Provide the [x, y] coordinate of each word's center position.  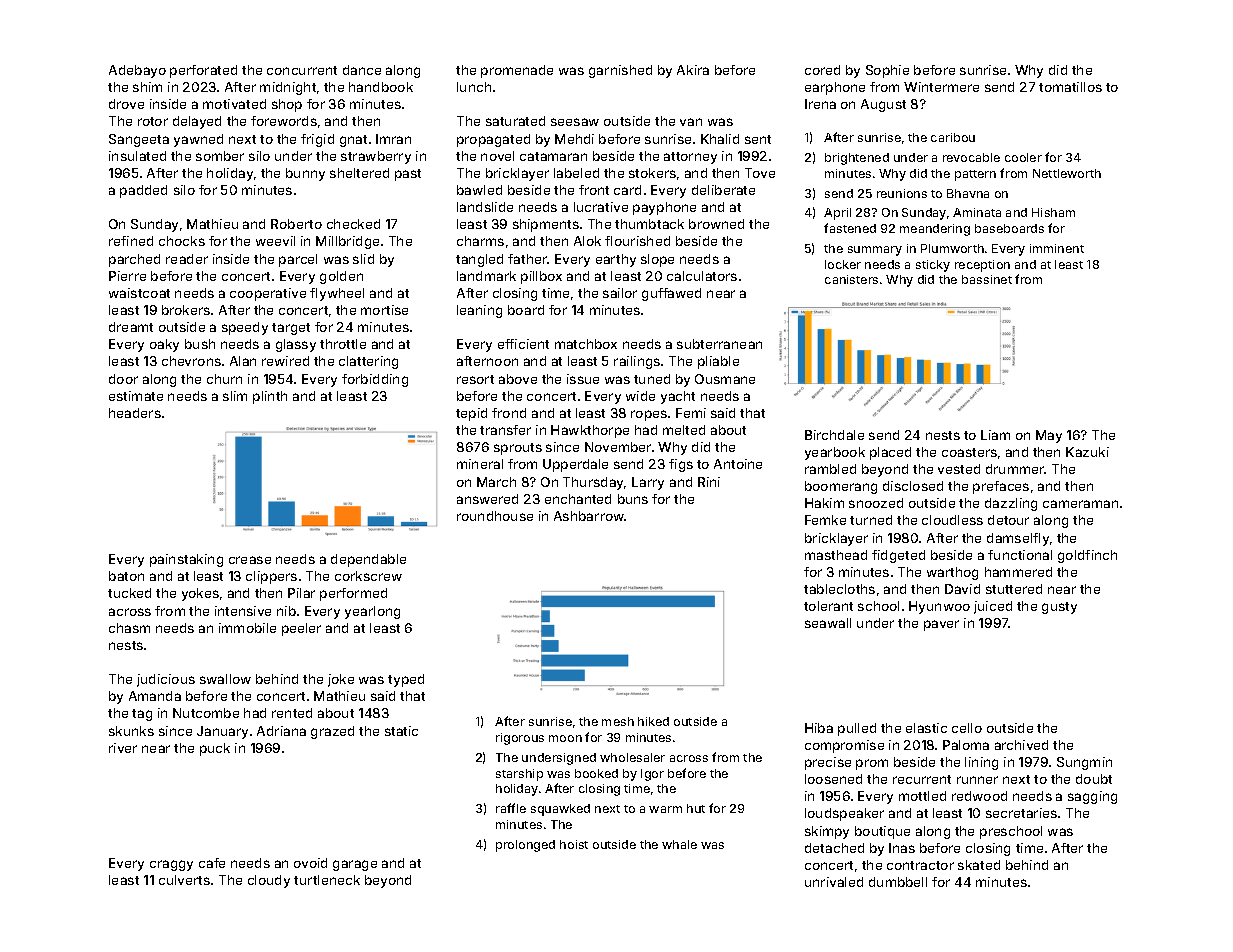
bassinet [987, 279]
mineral [480, 464]
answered [487, 499]
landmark [486, 276]
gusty [1059, 608]
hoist [574, 844]
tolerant [828, 606]
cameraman [1080, 504]
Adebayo [137, 71]
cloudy [269, 881]
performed [353, 594]
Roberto [296, 224]
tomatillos [1070, 87]
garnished [620, 71]
